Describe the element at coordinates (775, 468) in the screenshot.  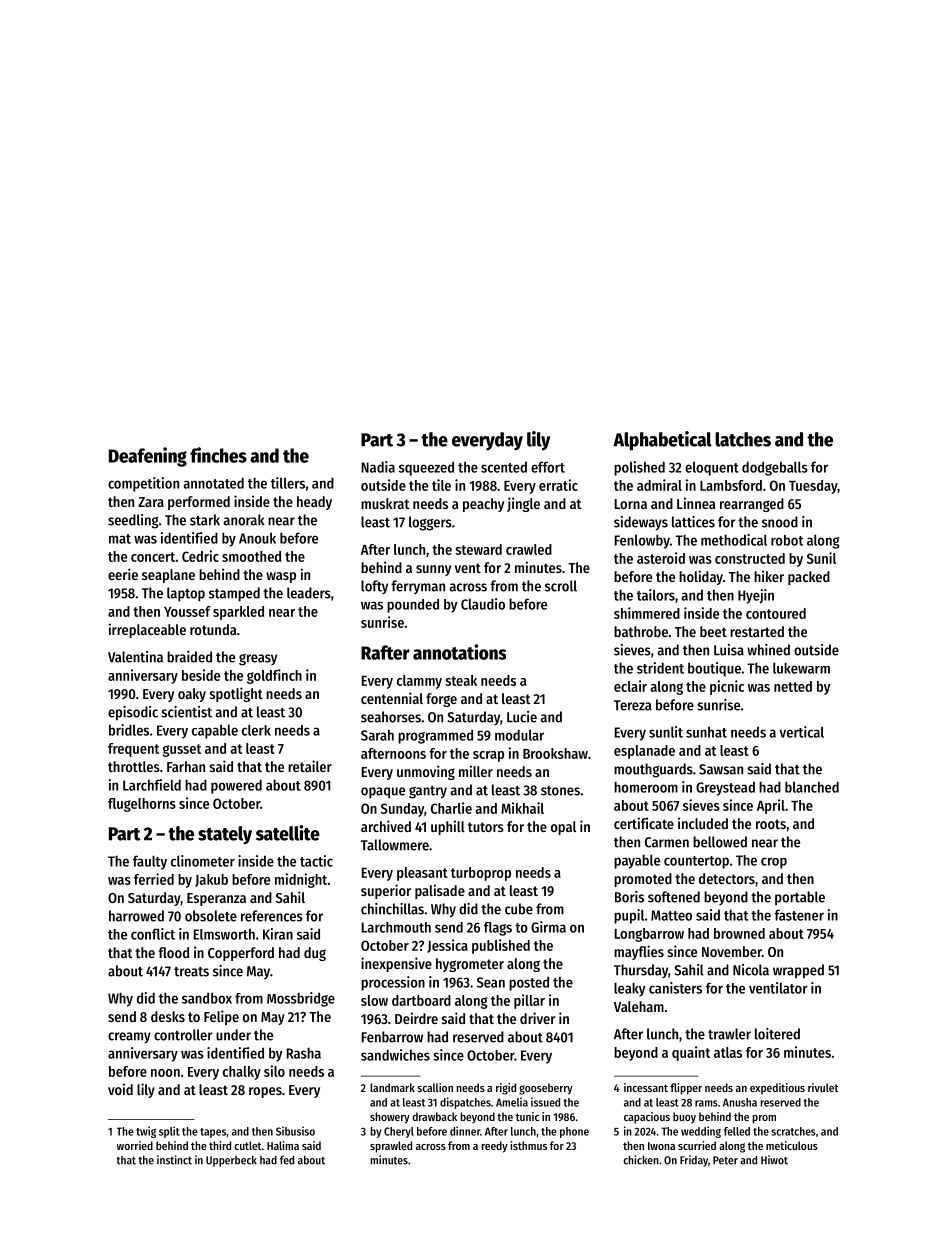
I see `dodgeballs` at that location.
